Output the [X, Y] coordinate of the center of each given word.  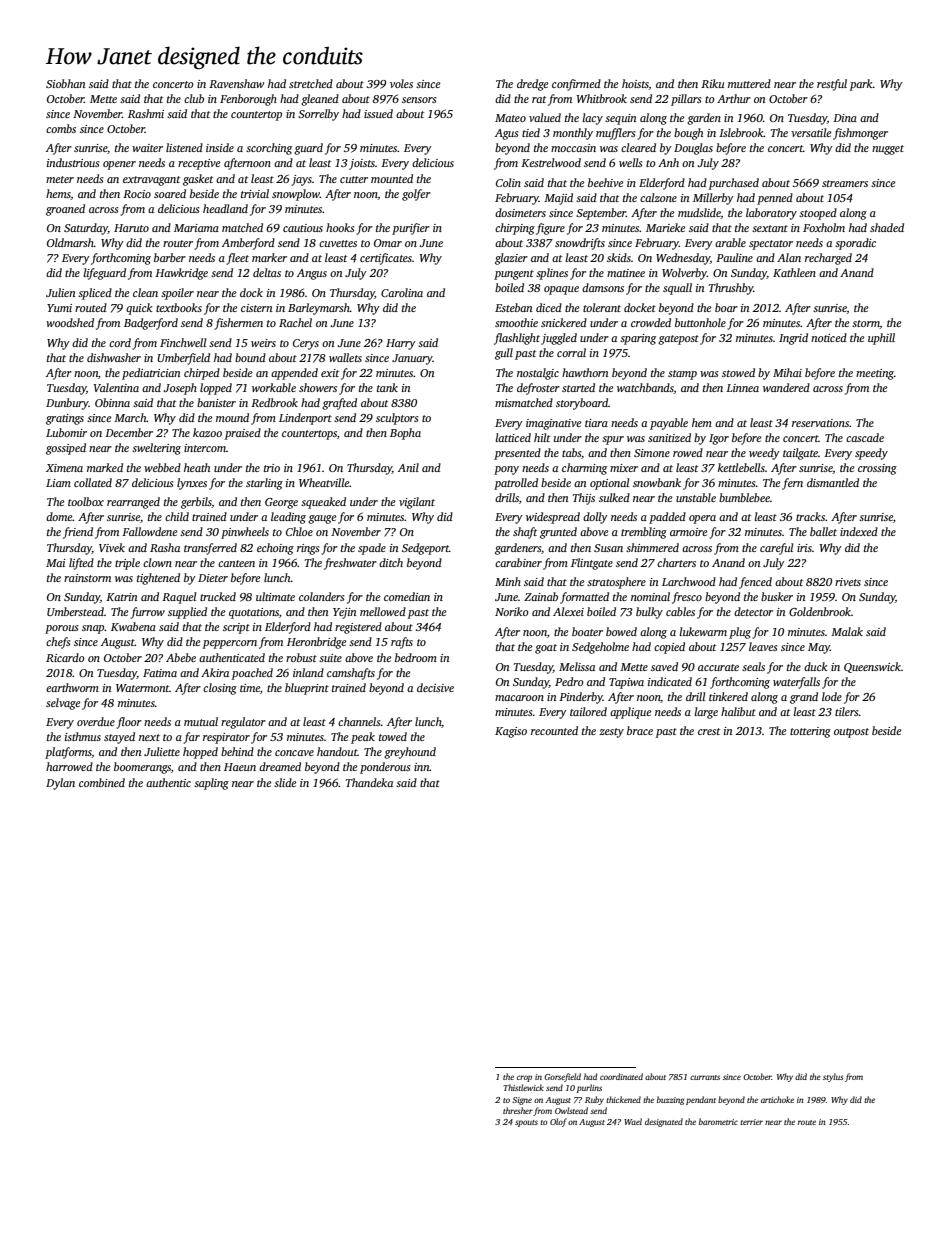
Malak [847, 631]
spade [372, 549]
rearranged [133, 503]
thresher [518, 1110]
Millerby [713, 199]
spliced [95, 294]
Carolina [402, 292]
